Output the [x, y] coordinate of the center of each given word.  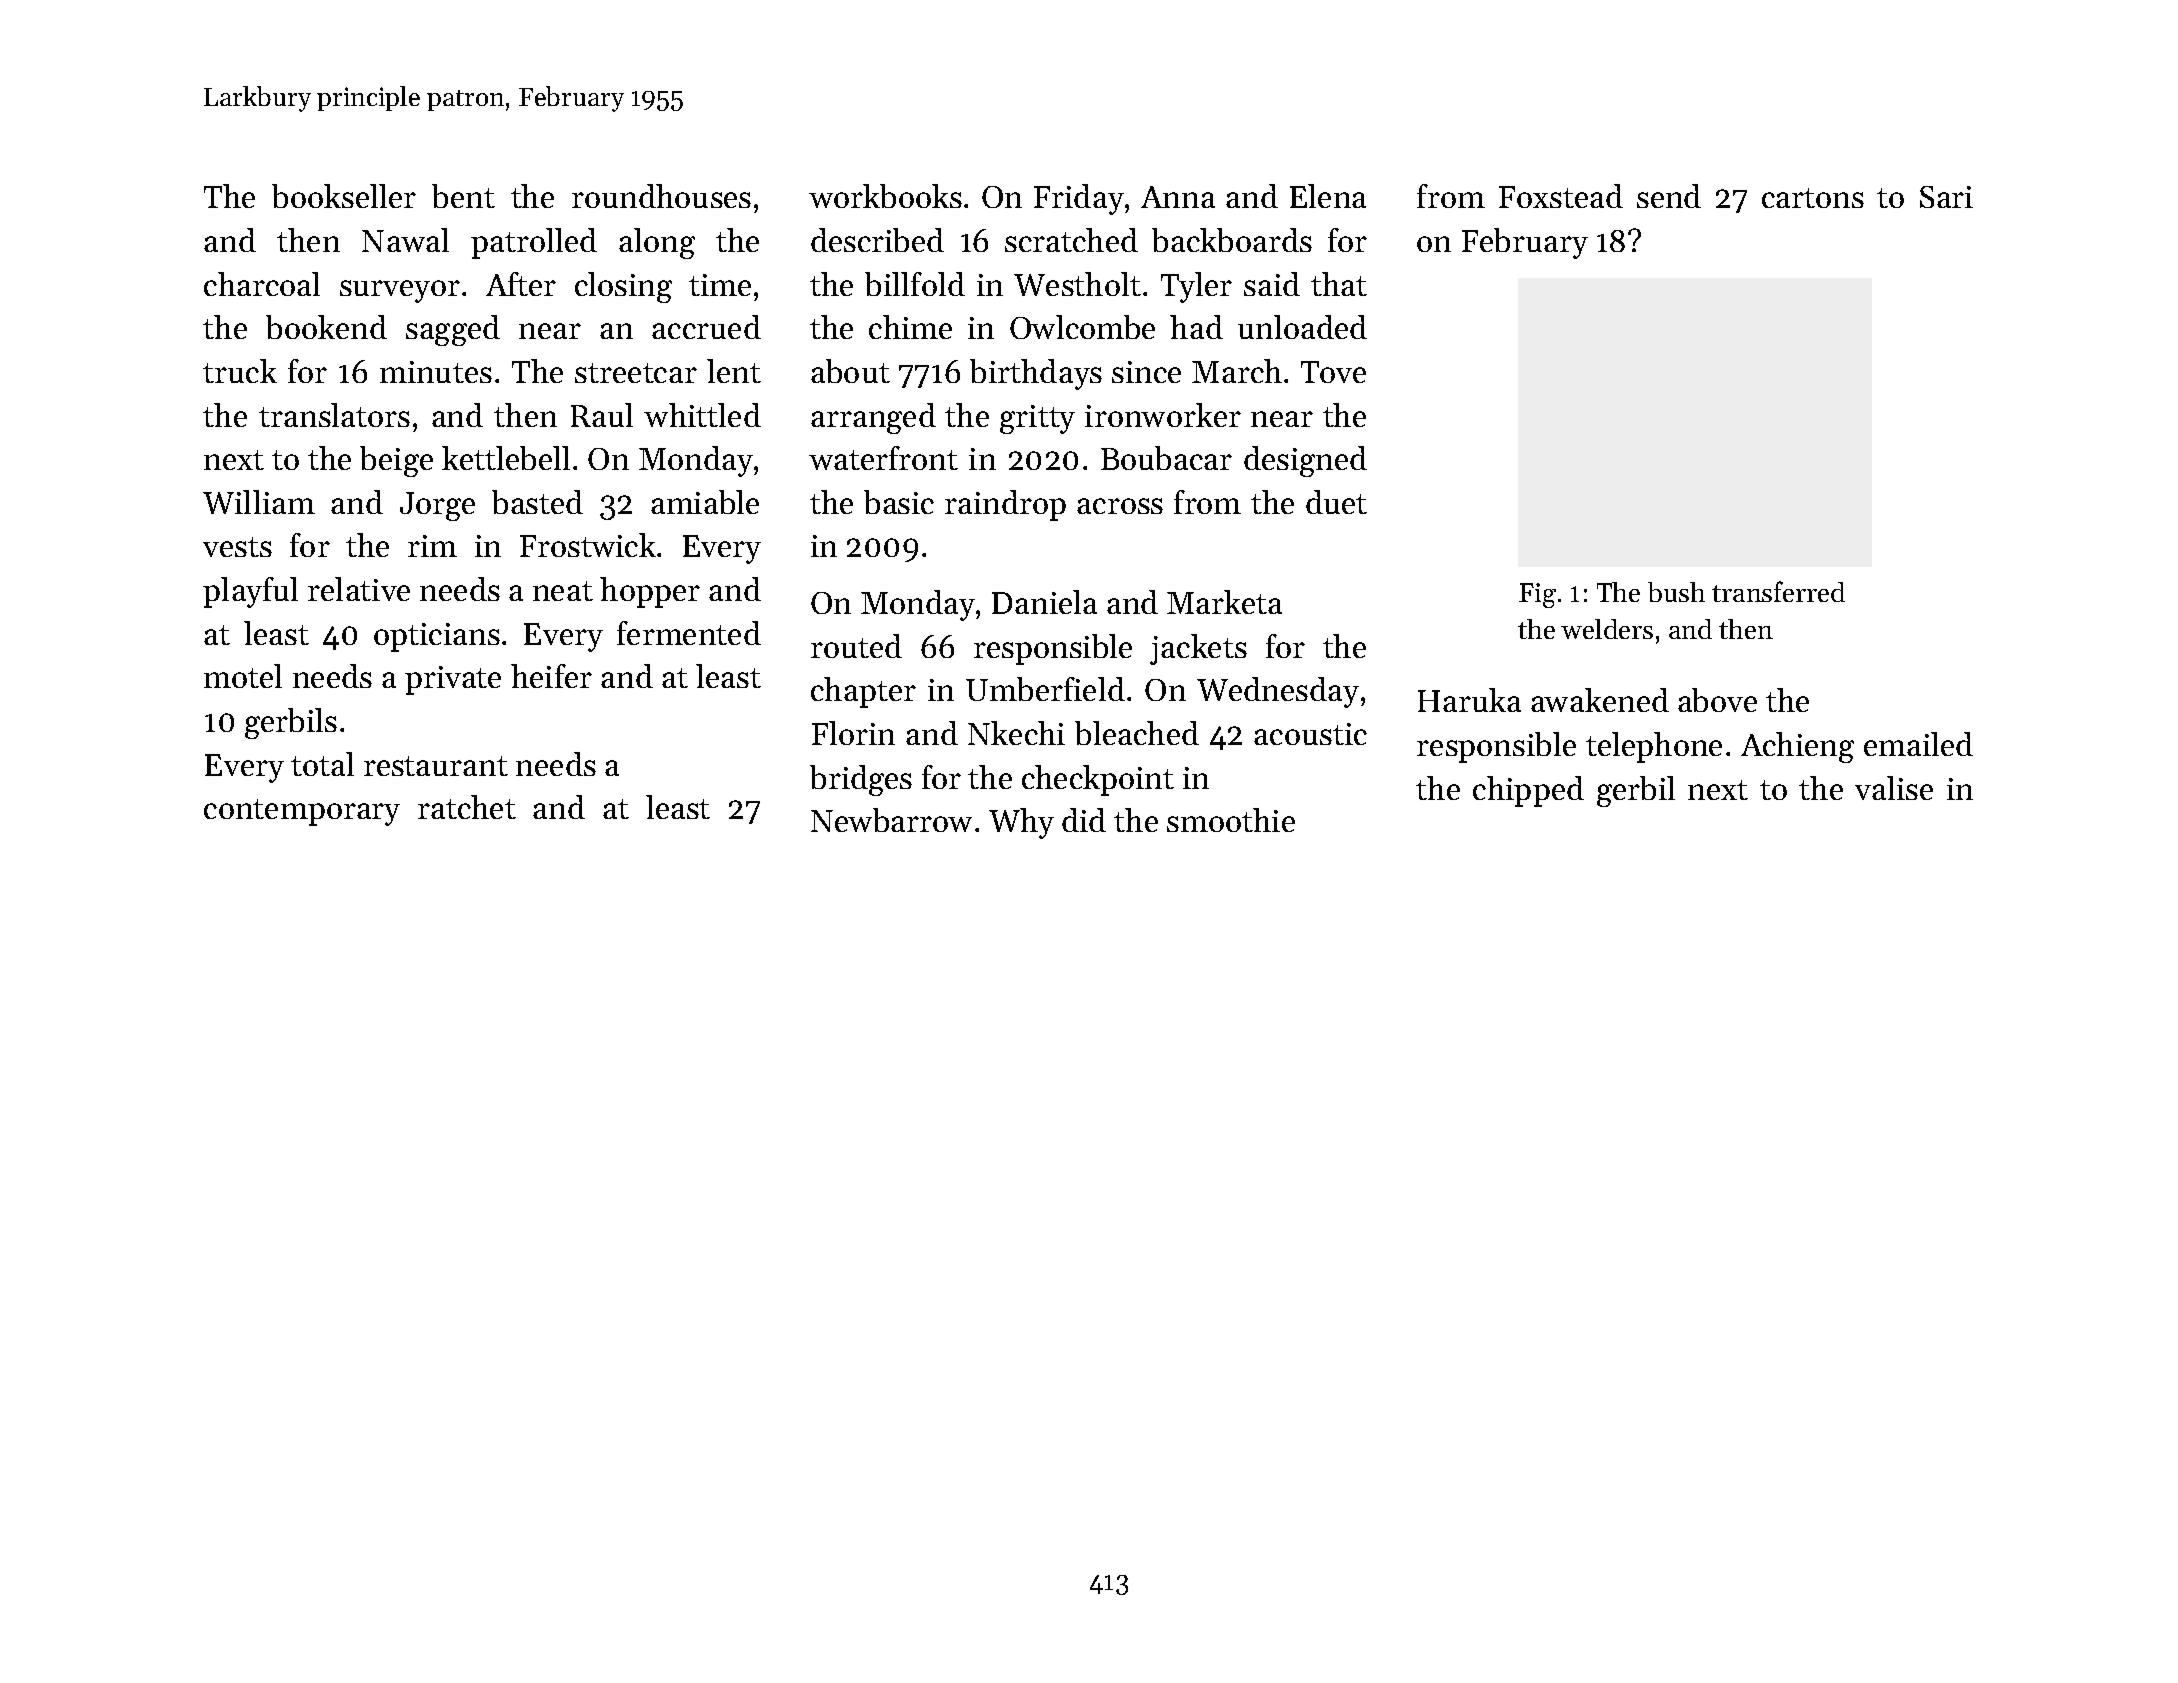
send [1669, 196]
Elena [1328, 196]
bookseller [344, 196]
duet [1336, 502]
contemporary [302, 812]
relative [359, 589]
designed [1305, 461]
